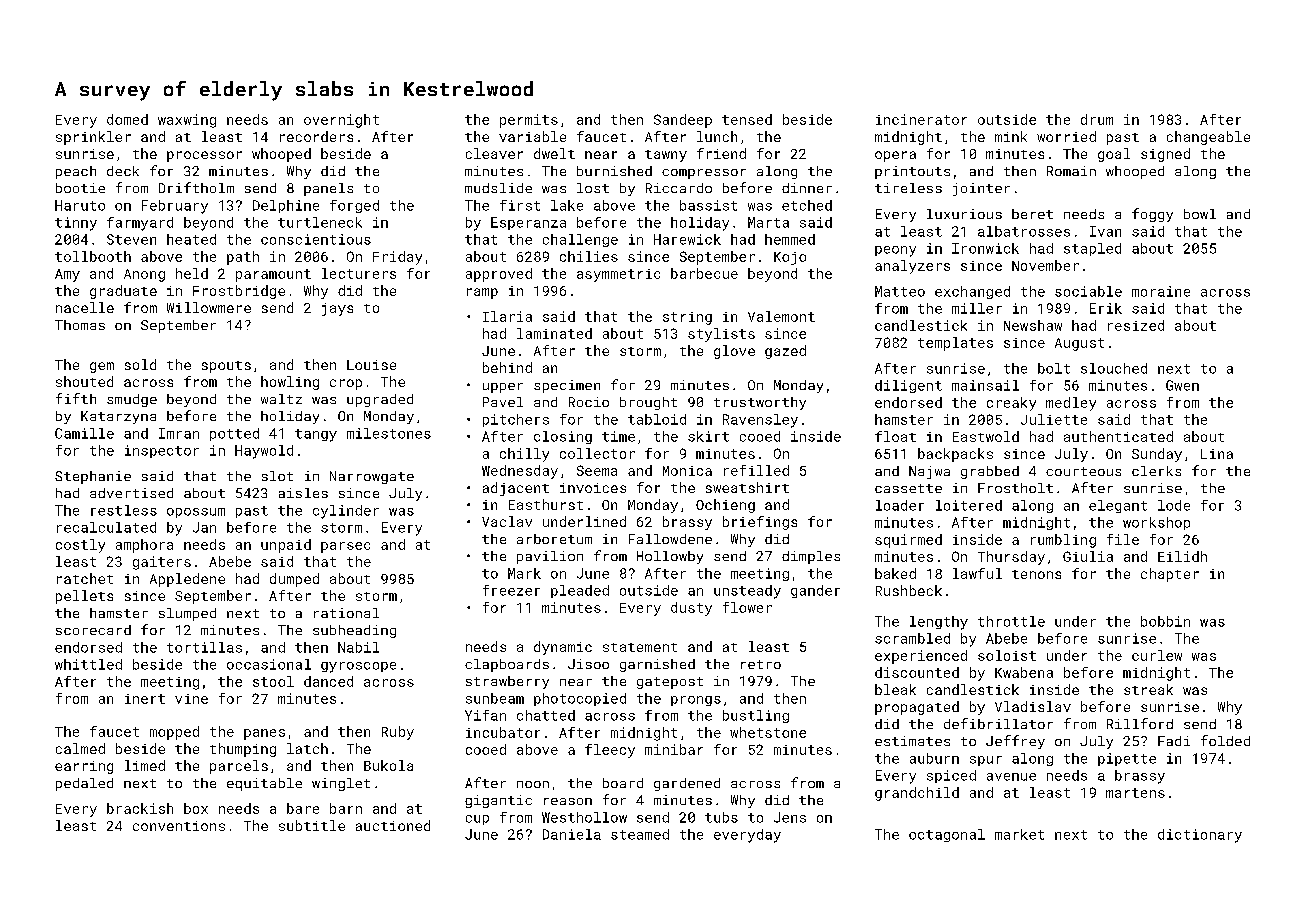 The height and width of the page is (924, 1308). What do you see at coordinates (269, 664) in the page?
I see `occasional` at bounding box center [269, 664].
